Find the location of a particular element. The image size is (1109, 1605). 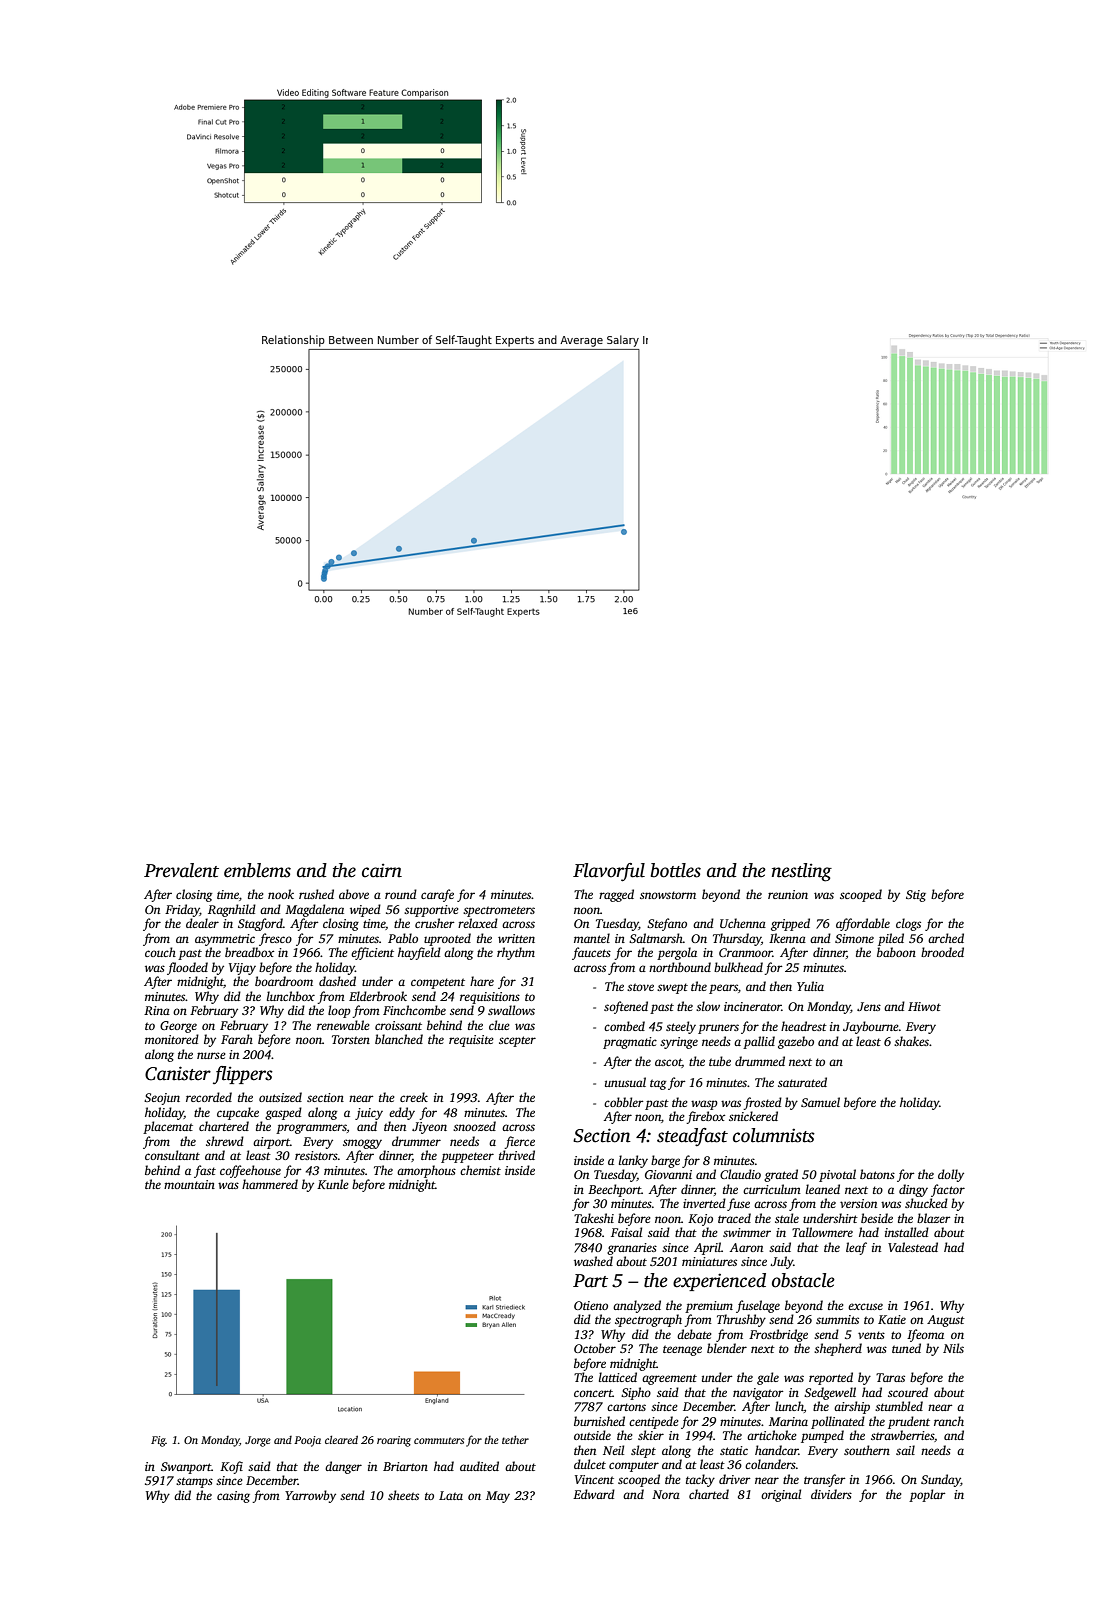

Flavorful is located at coordinates (609, 872).
